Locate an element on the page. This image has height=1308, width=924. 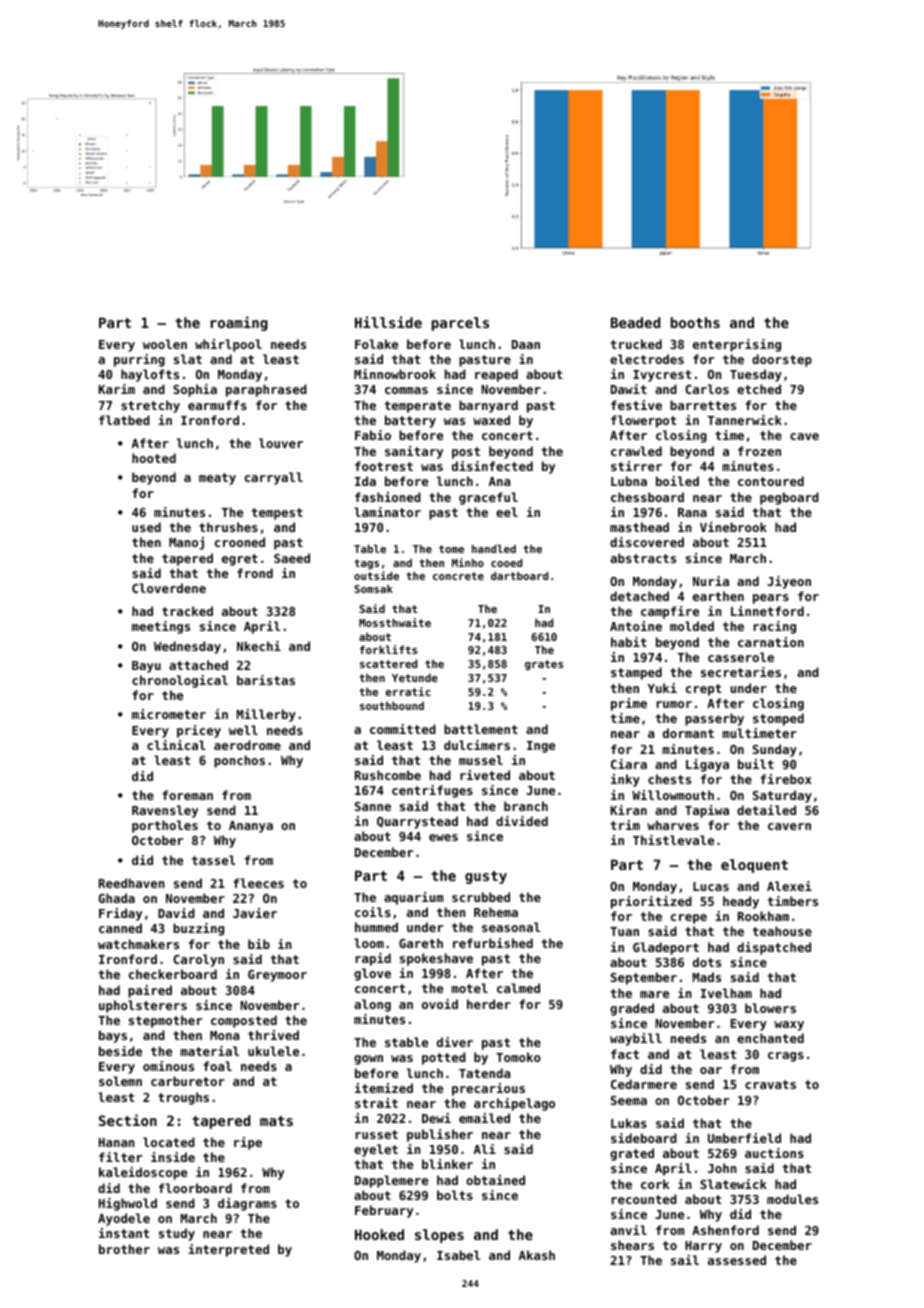
Sanne is located at coordinates (373, 806).
